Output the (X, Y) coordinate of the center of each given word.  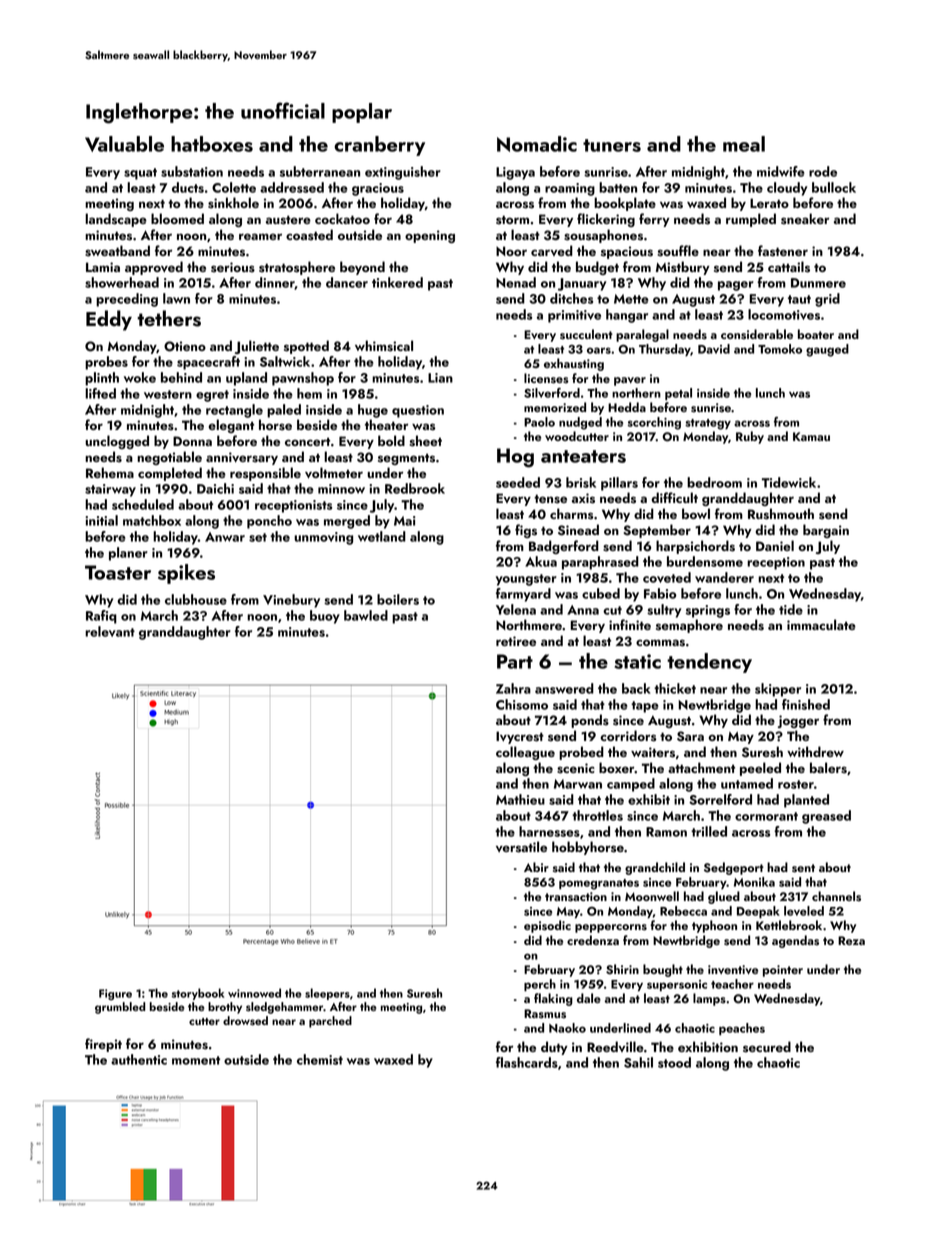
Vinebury (291, 601)
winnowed (254, 993)
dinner (275, 283)
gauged (827, 350)
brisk (581, 482)
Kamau (811, 436)
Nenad (516, 282)
